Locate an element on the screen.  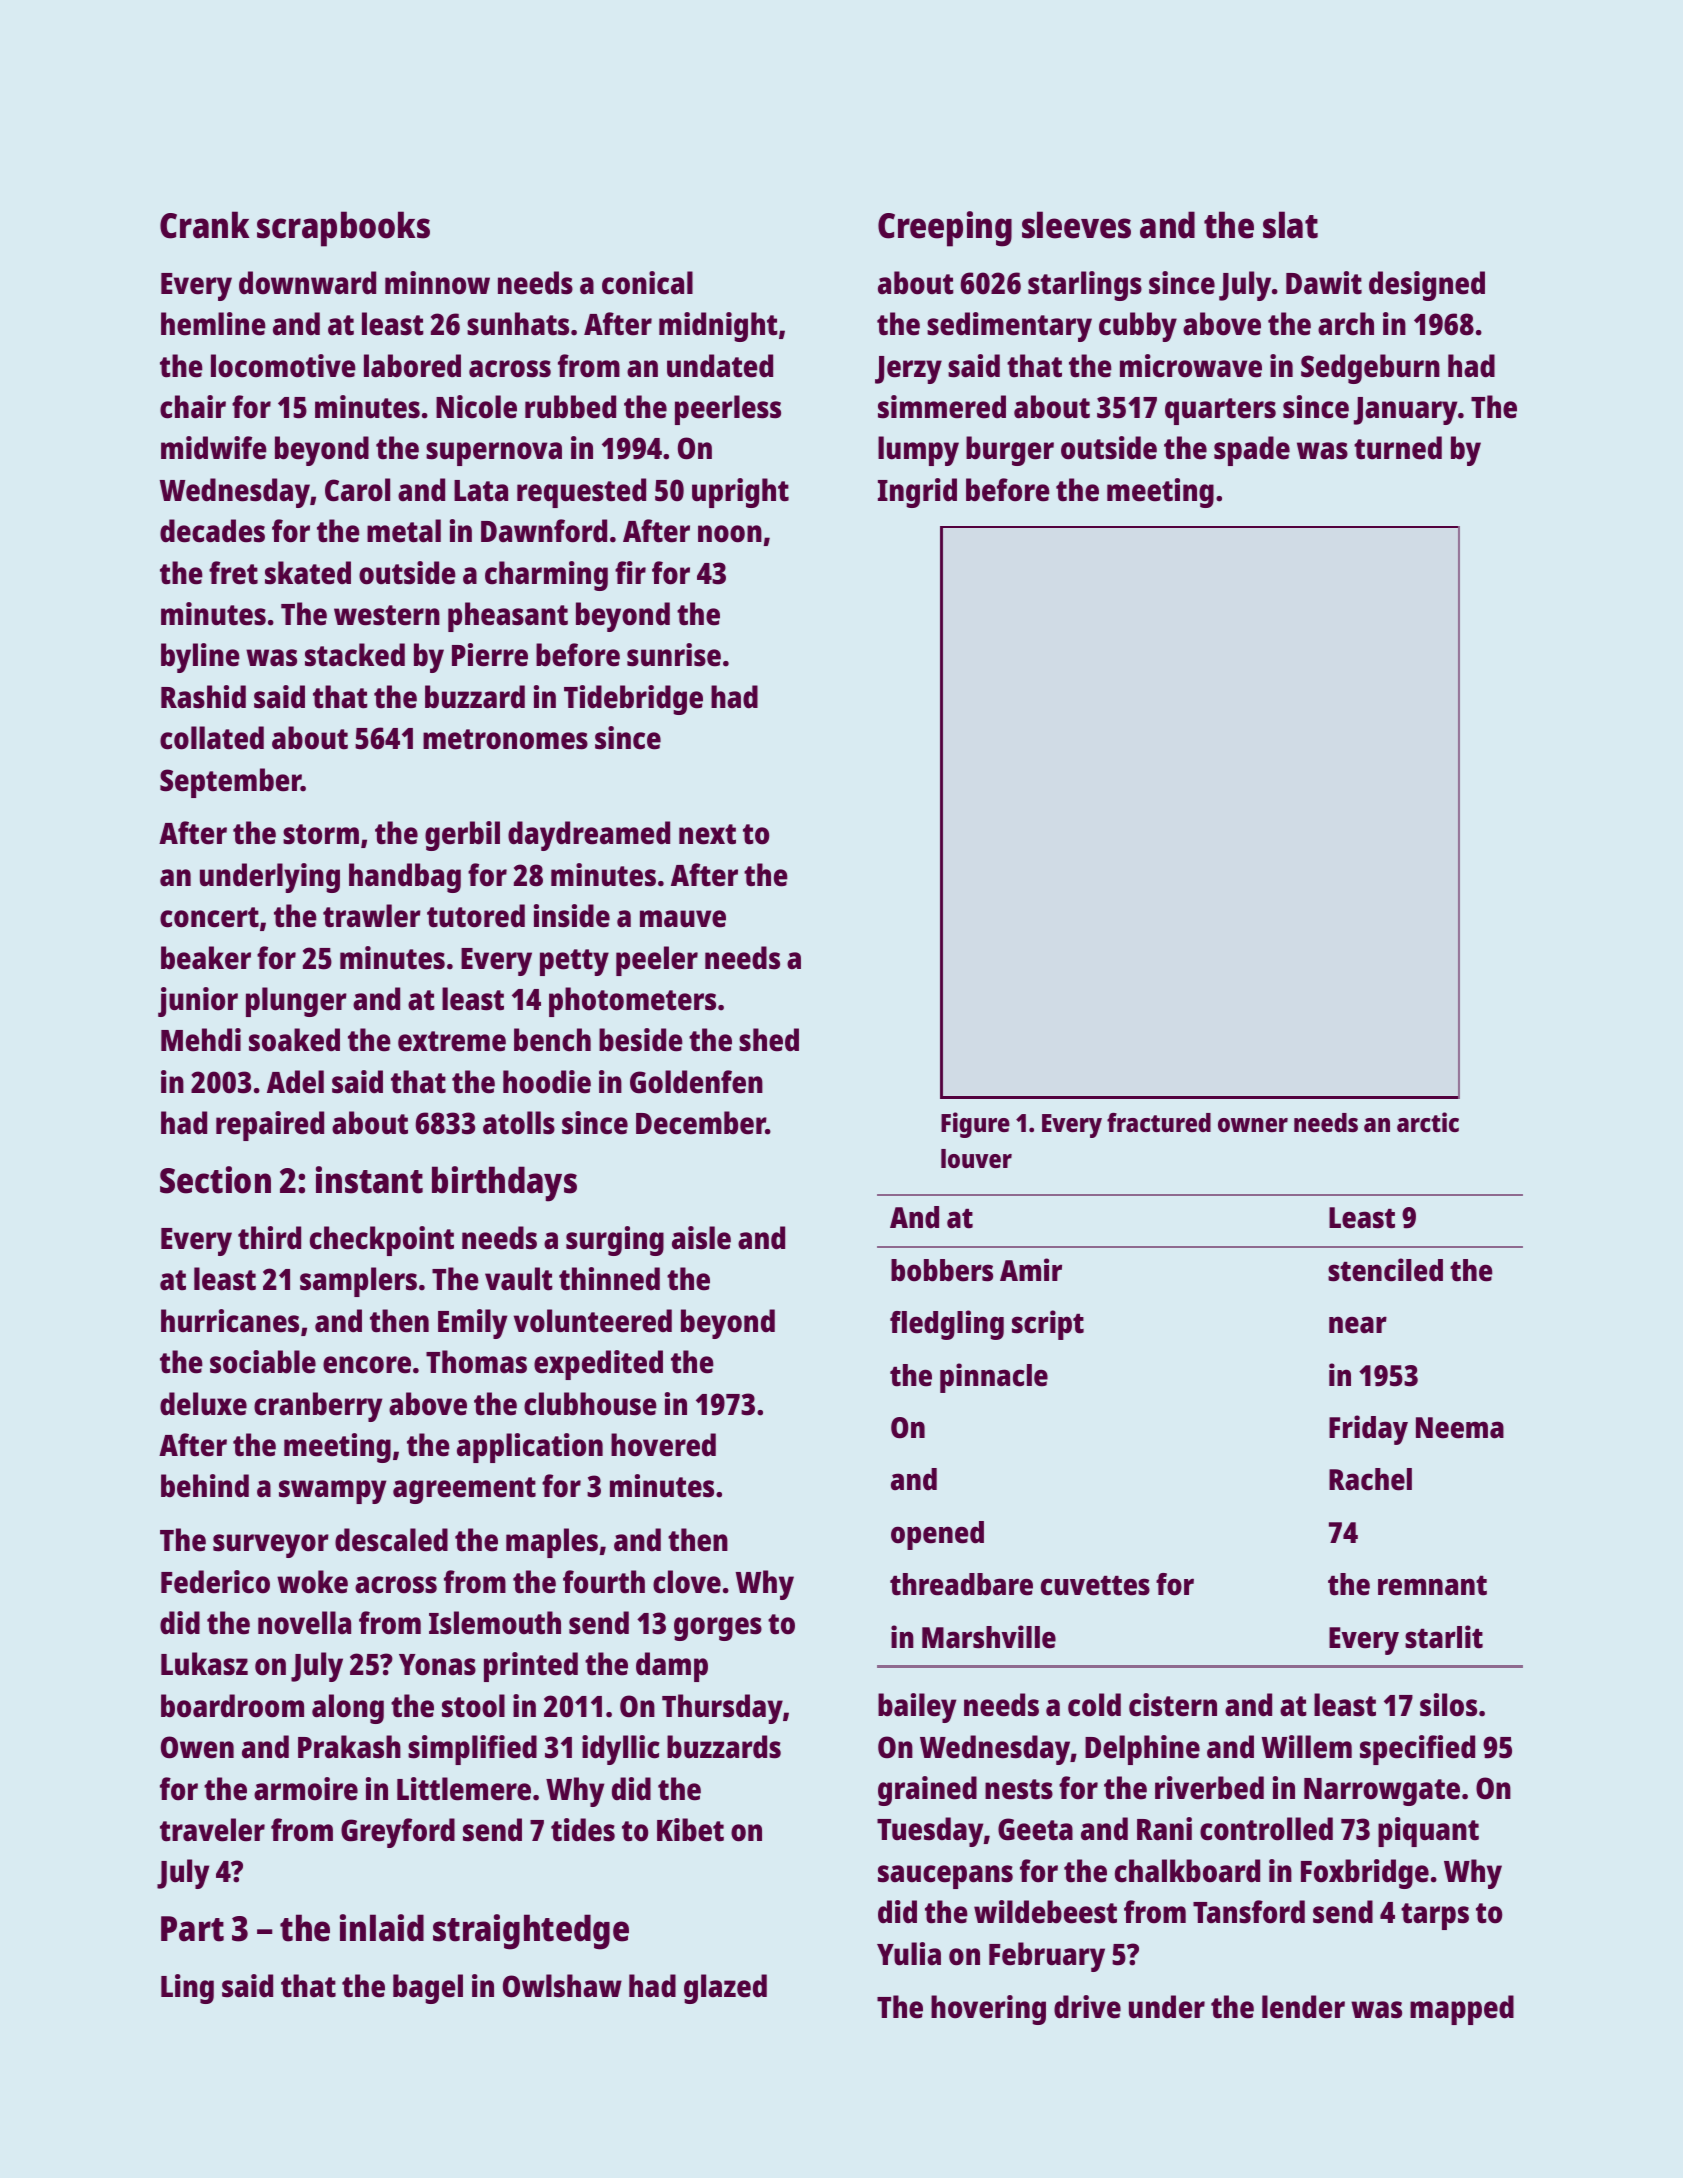
Owlshaw is located at coordinates (562, 1986).
